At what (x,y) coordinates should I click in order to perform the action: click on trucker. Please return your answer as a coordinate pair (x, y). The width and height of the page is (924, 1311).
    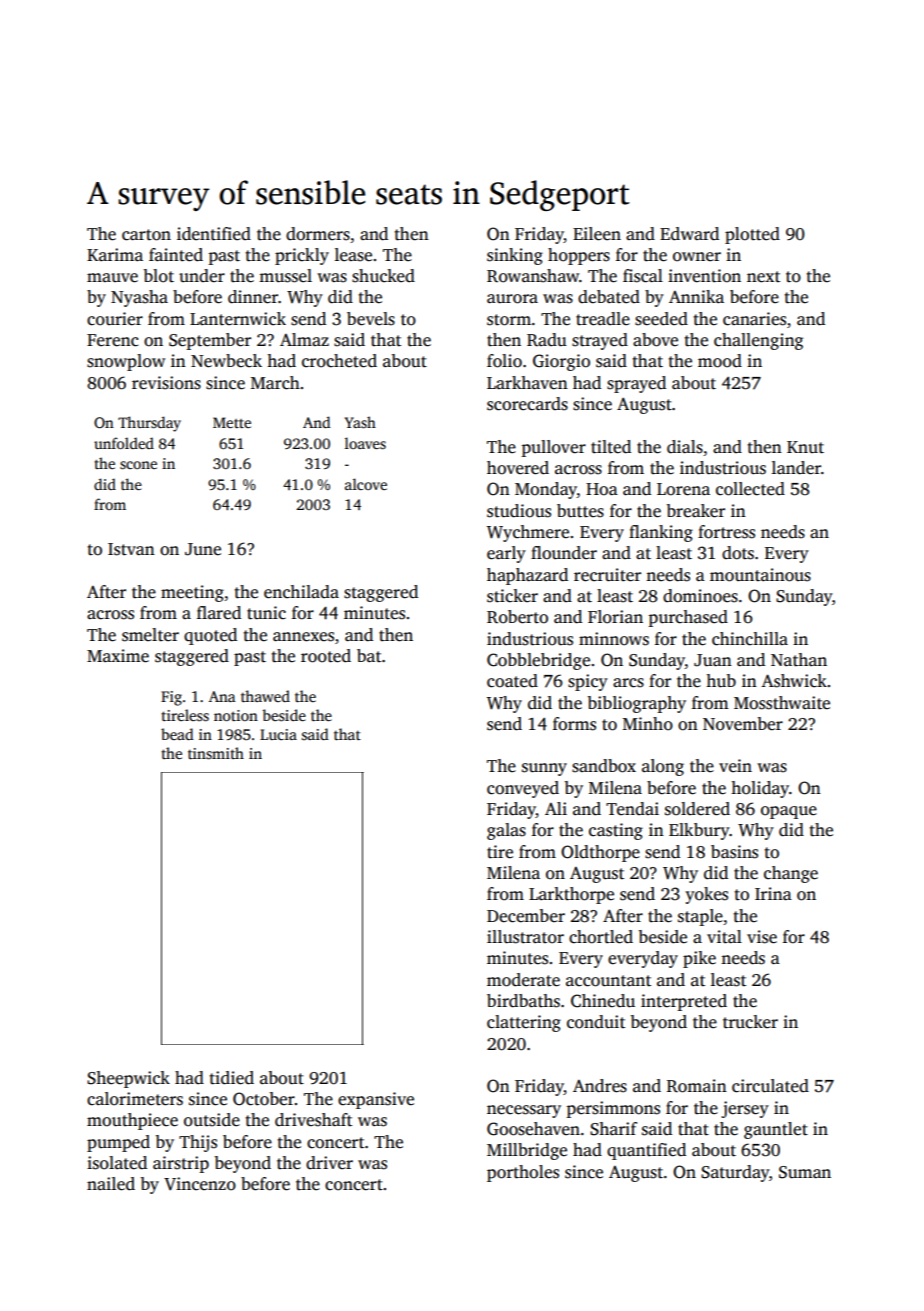
    Looking at the image, I should click on (750, 1022).
